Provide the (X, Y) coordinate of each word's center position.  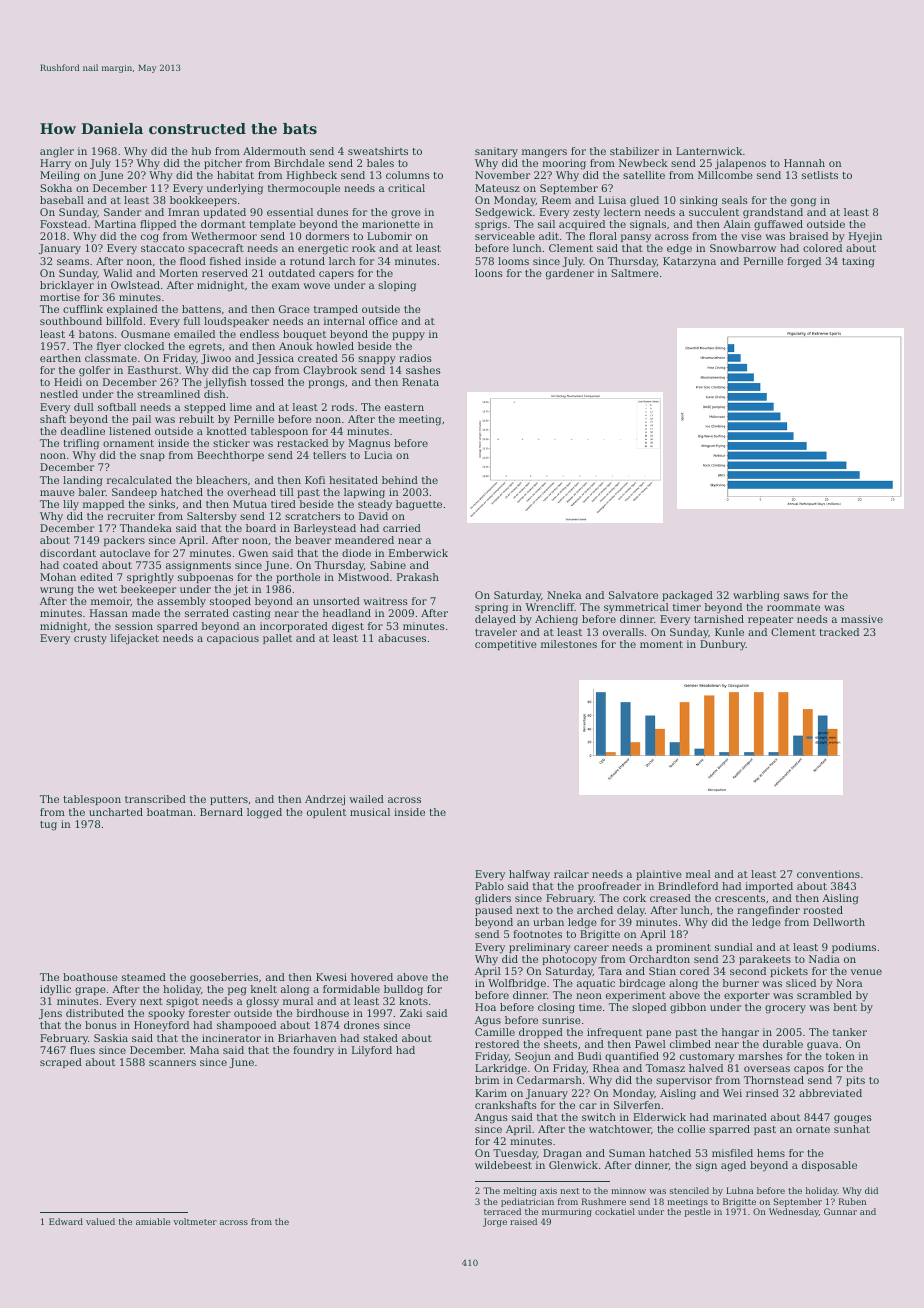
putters (229, 800)
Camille (495, 1032)
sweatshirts (378, 151)
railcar (571, 874)
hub (201, 151)
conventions (828, 874)
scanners (172, 1063)
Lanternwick (709, 151)
